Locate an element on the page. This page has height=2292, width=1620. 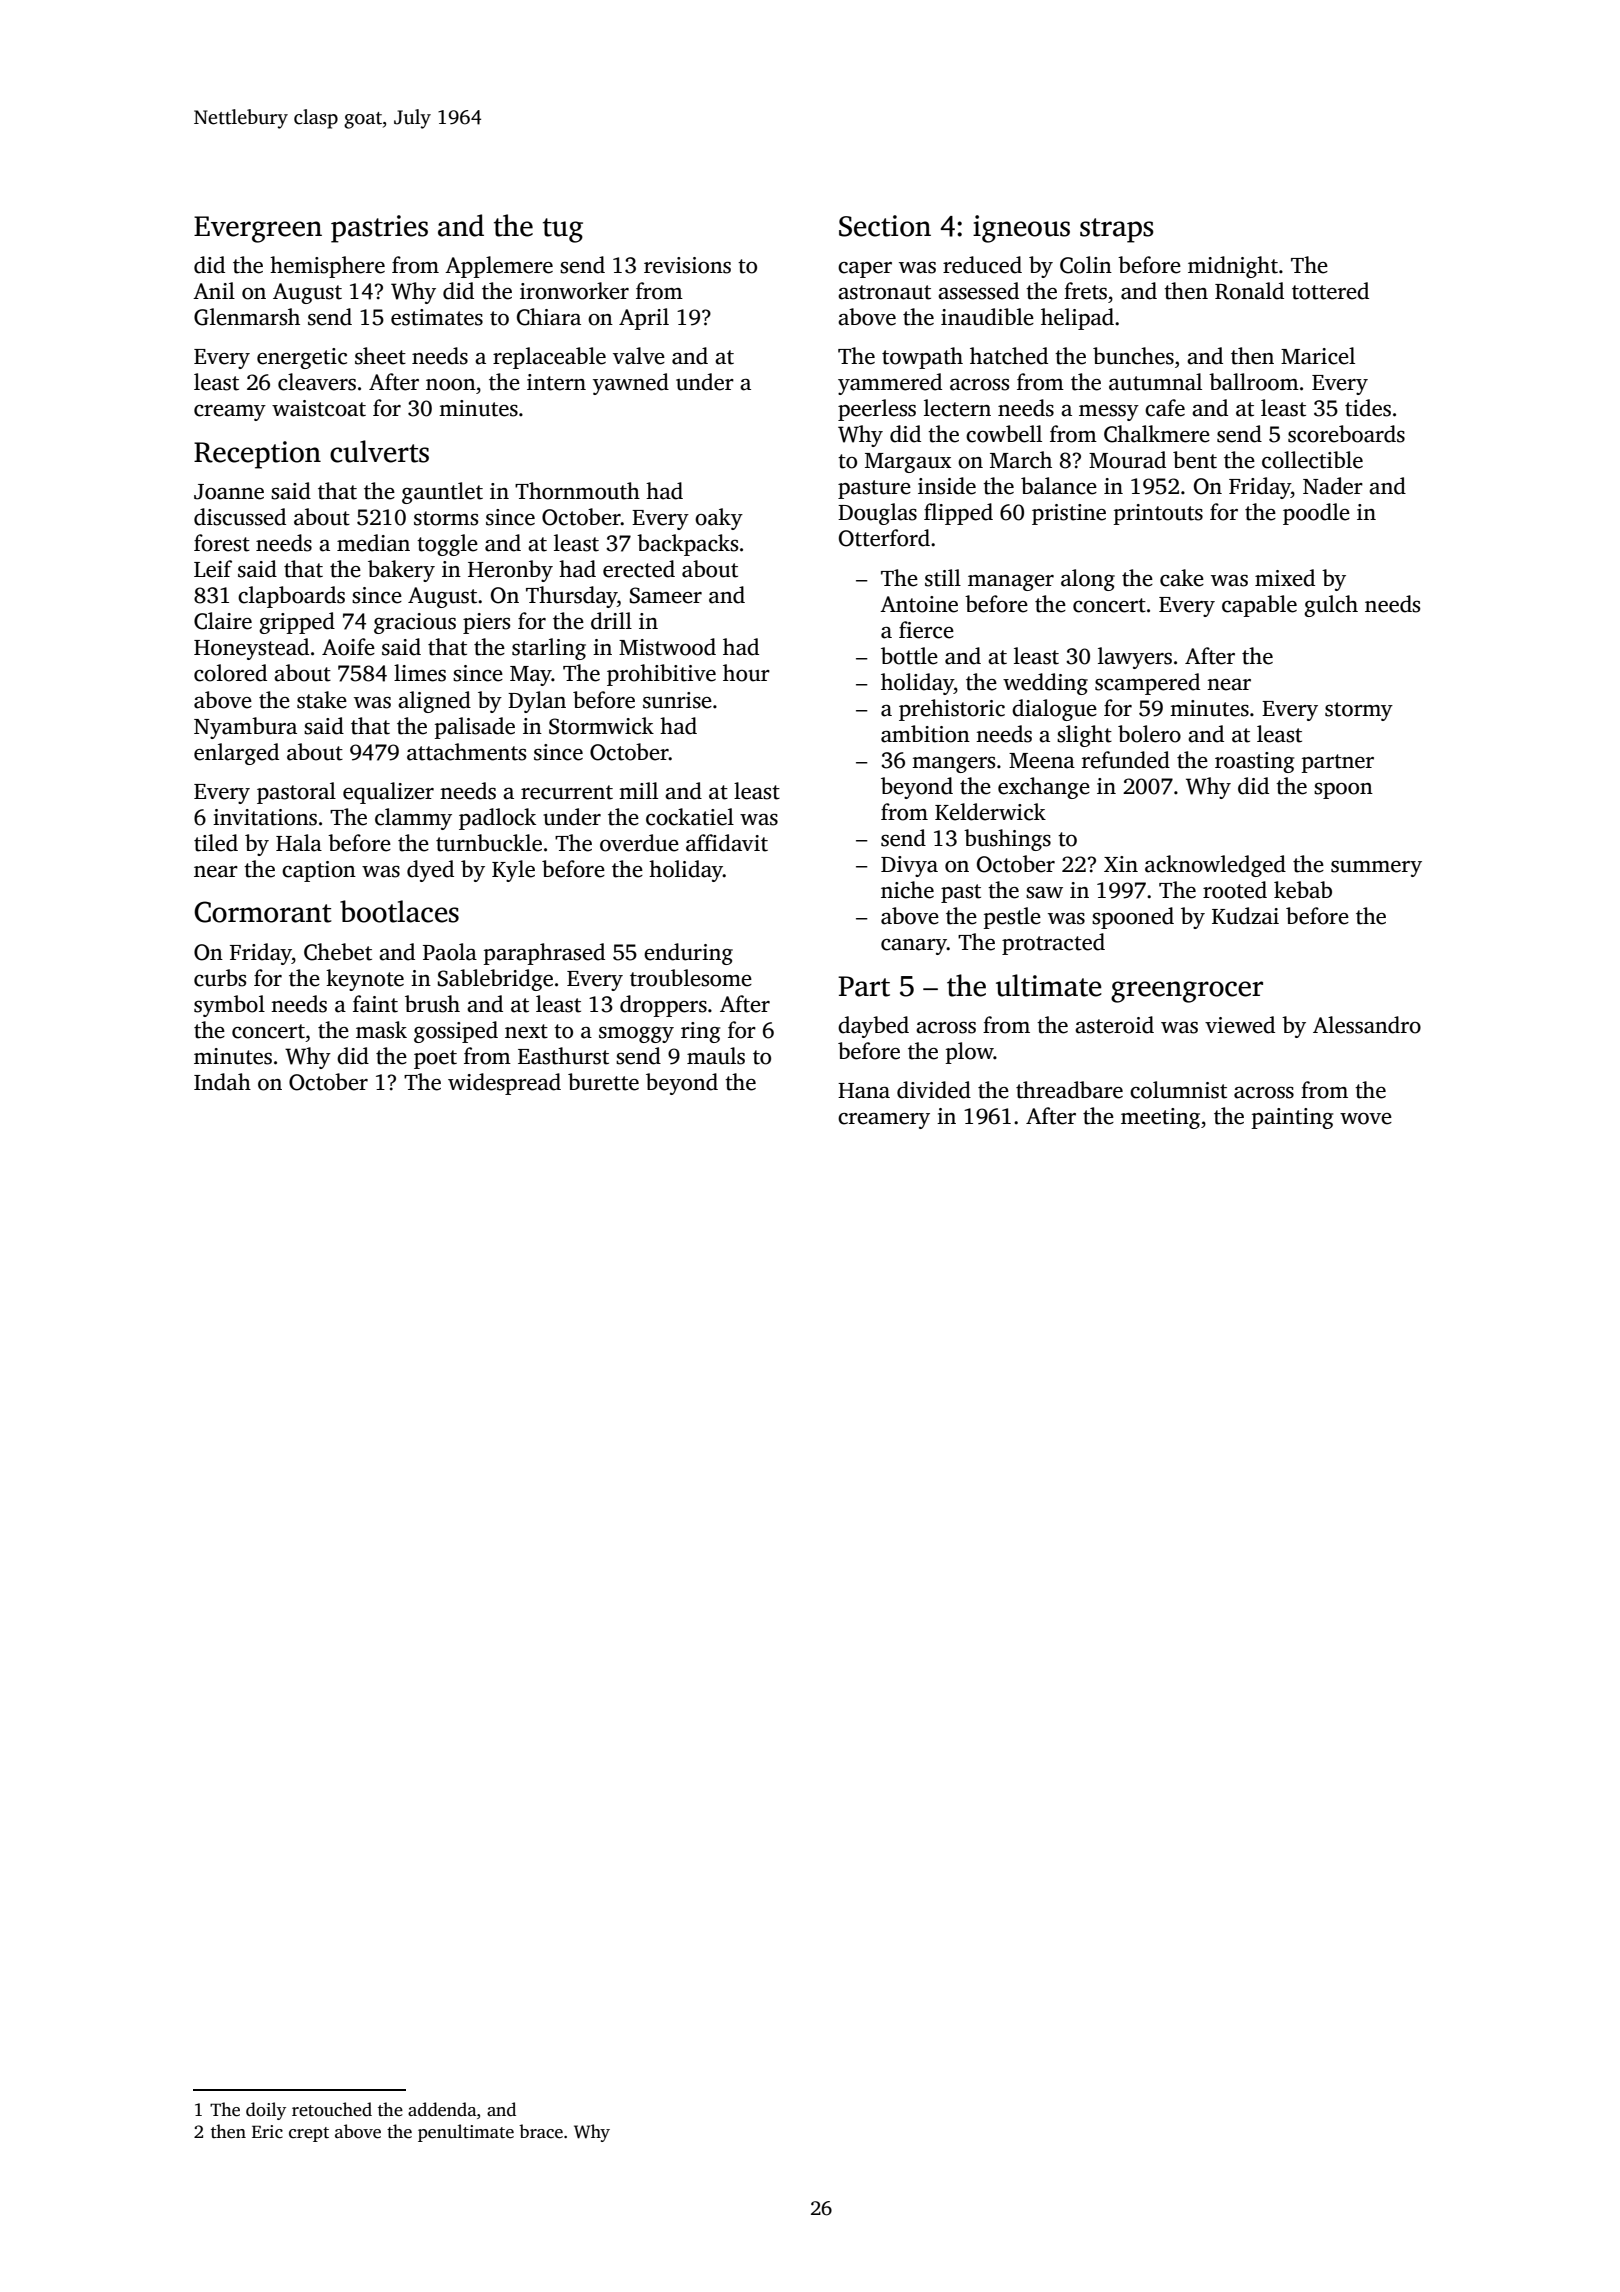
retouched is located at coordinates (332, 2109).
